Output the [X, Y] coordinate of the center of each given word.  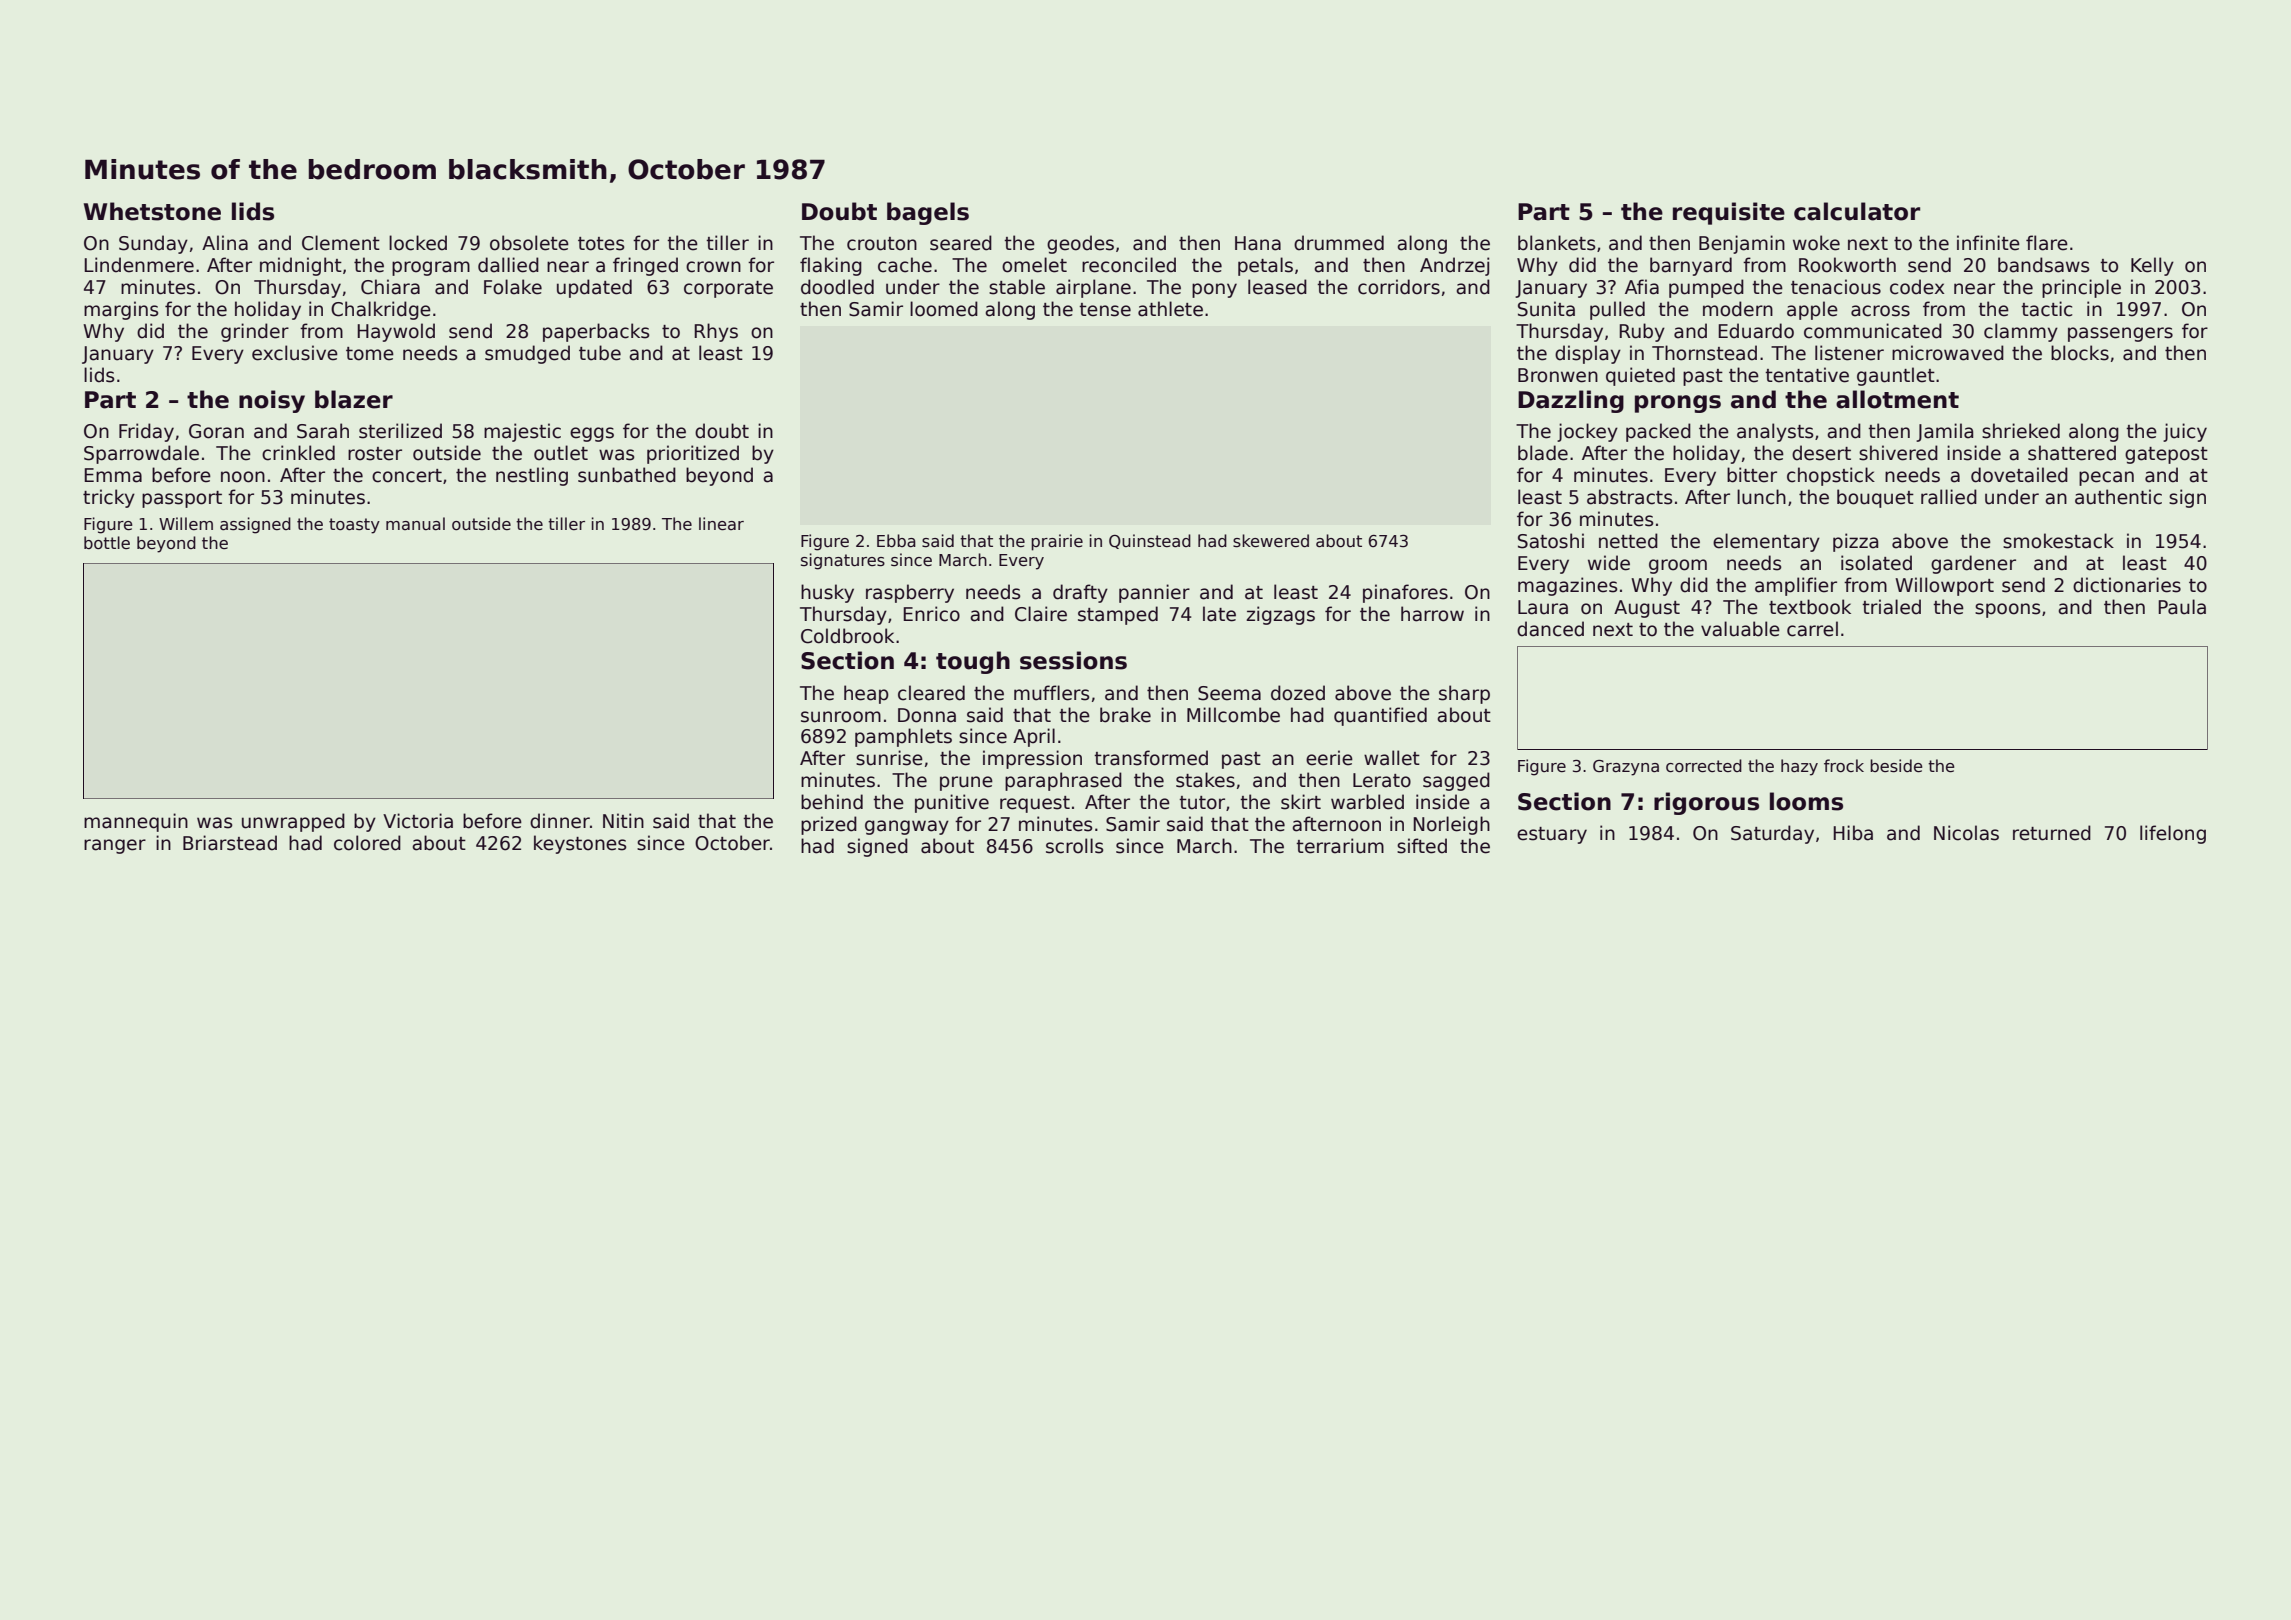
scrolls [1075, 846]
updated [594, 288]
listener [1849, 353]
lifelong [2173, 834]
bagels [928, 213]
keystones [580, 844]
